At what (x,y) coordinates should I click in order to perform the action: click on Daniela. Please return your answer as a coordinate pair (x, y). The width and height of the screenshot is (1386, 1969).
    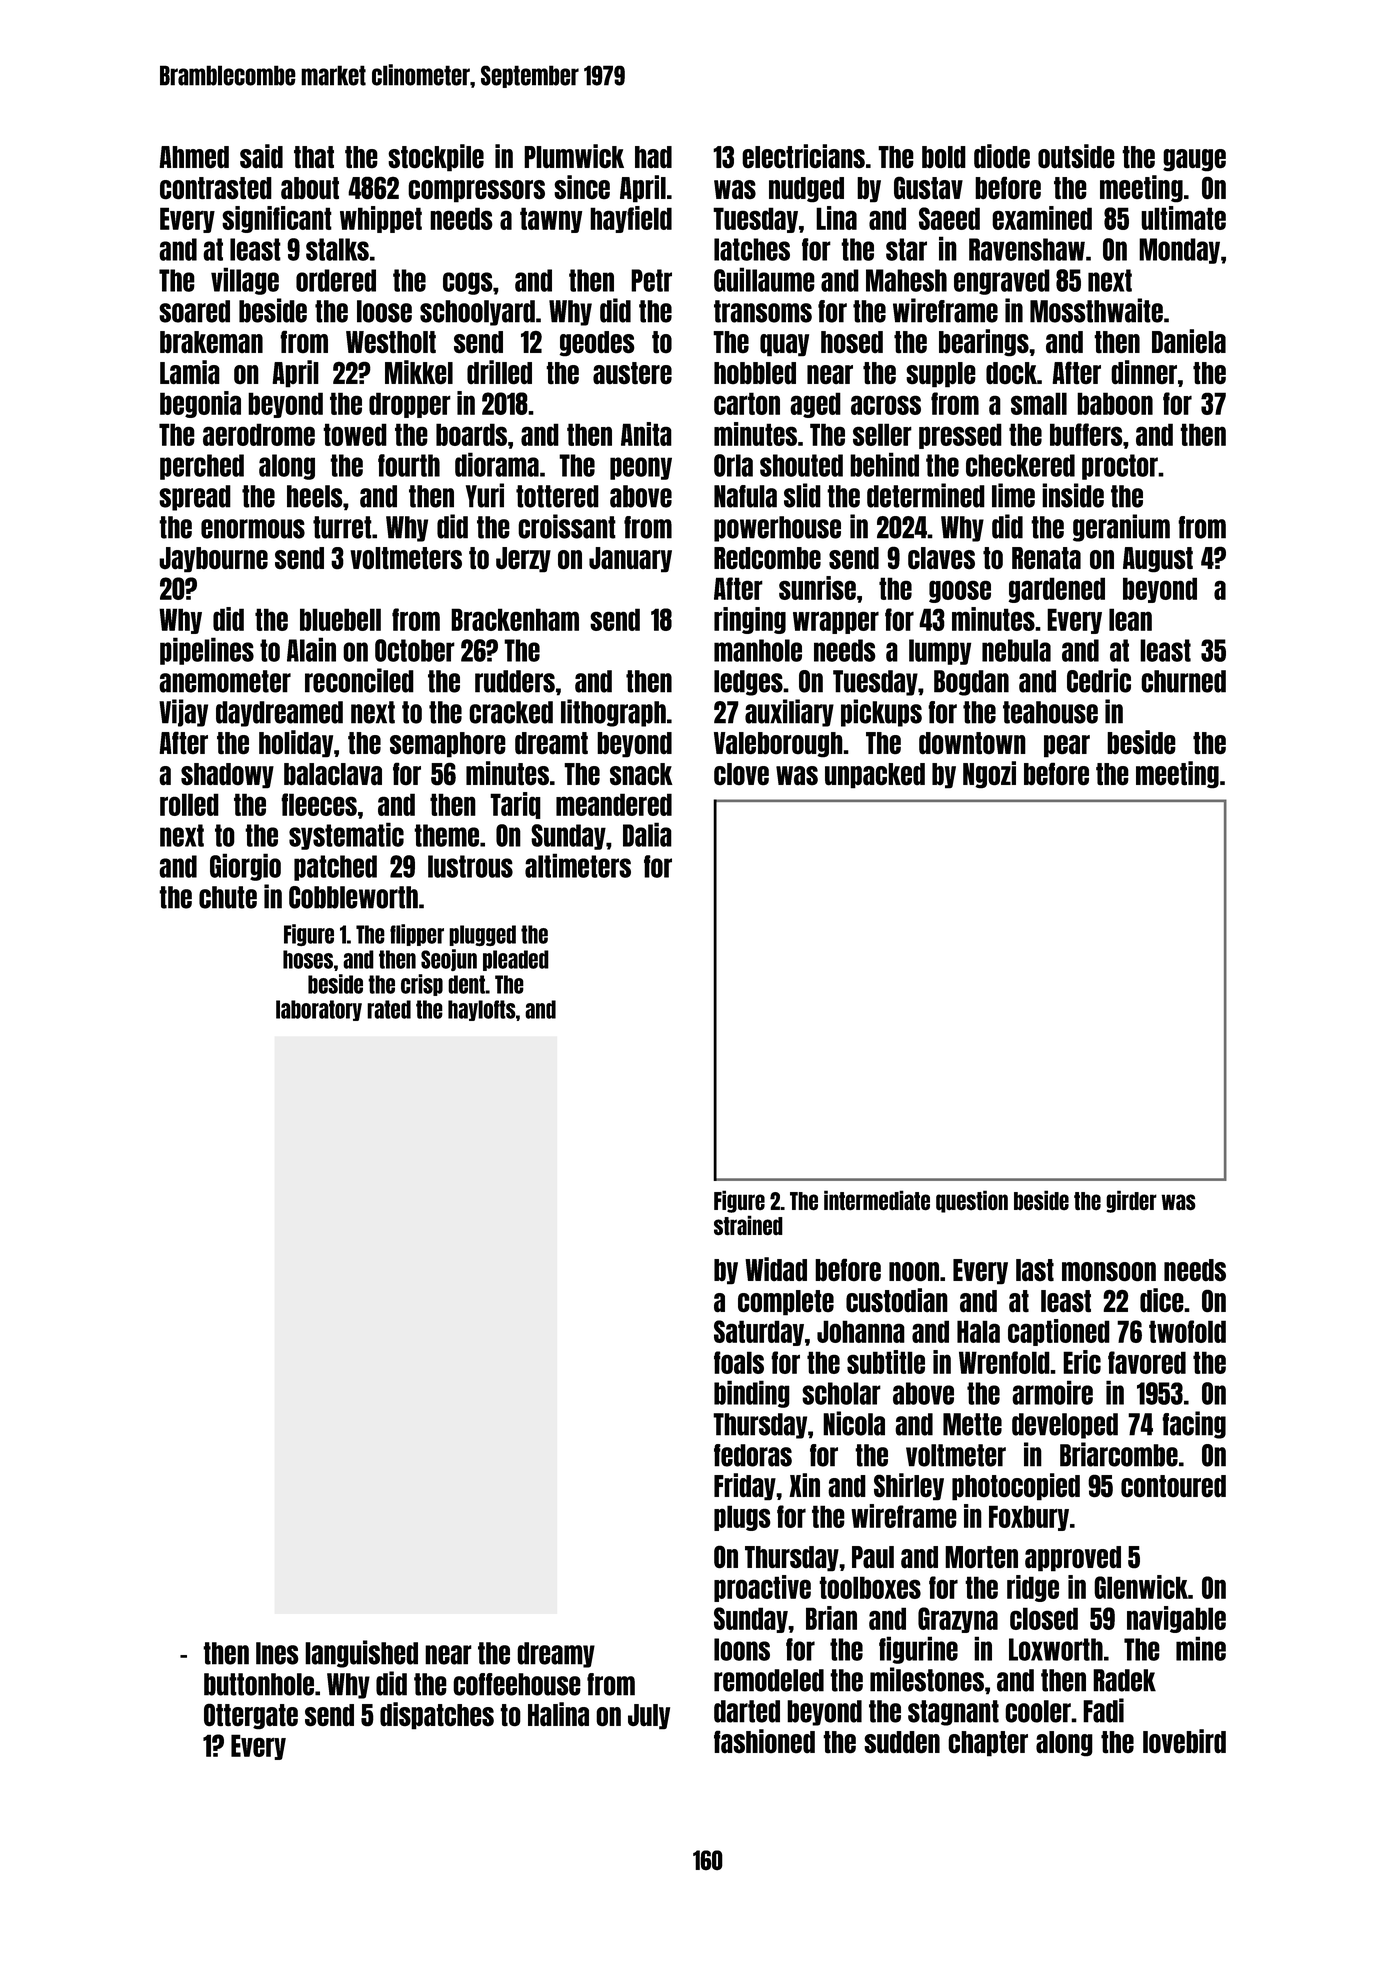
    Looking at the image, I should click on (1189, 341).
